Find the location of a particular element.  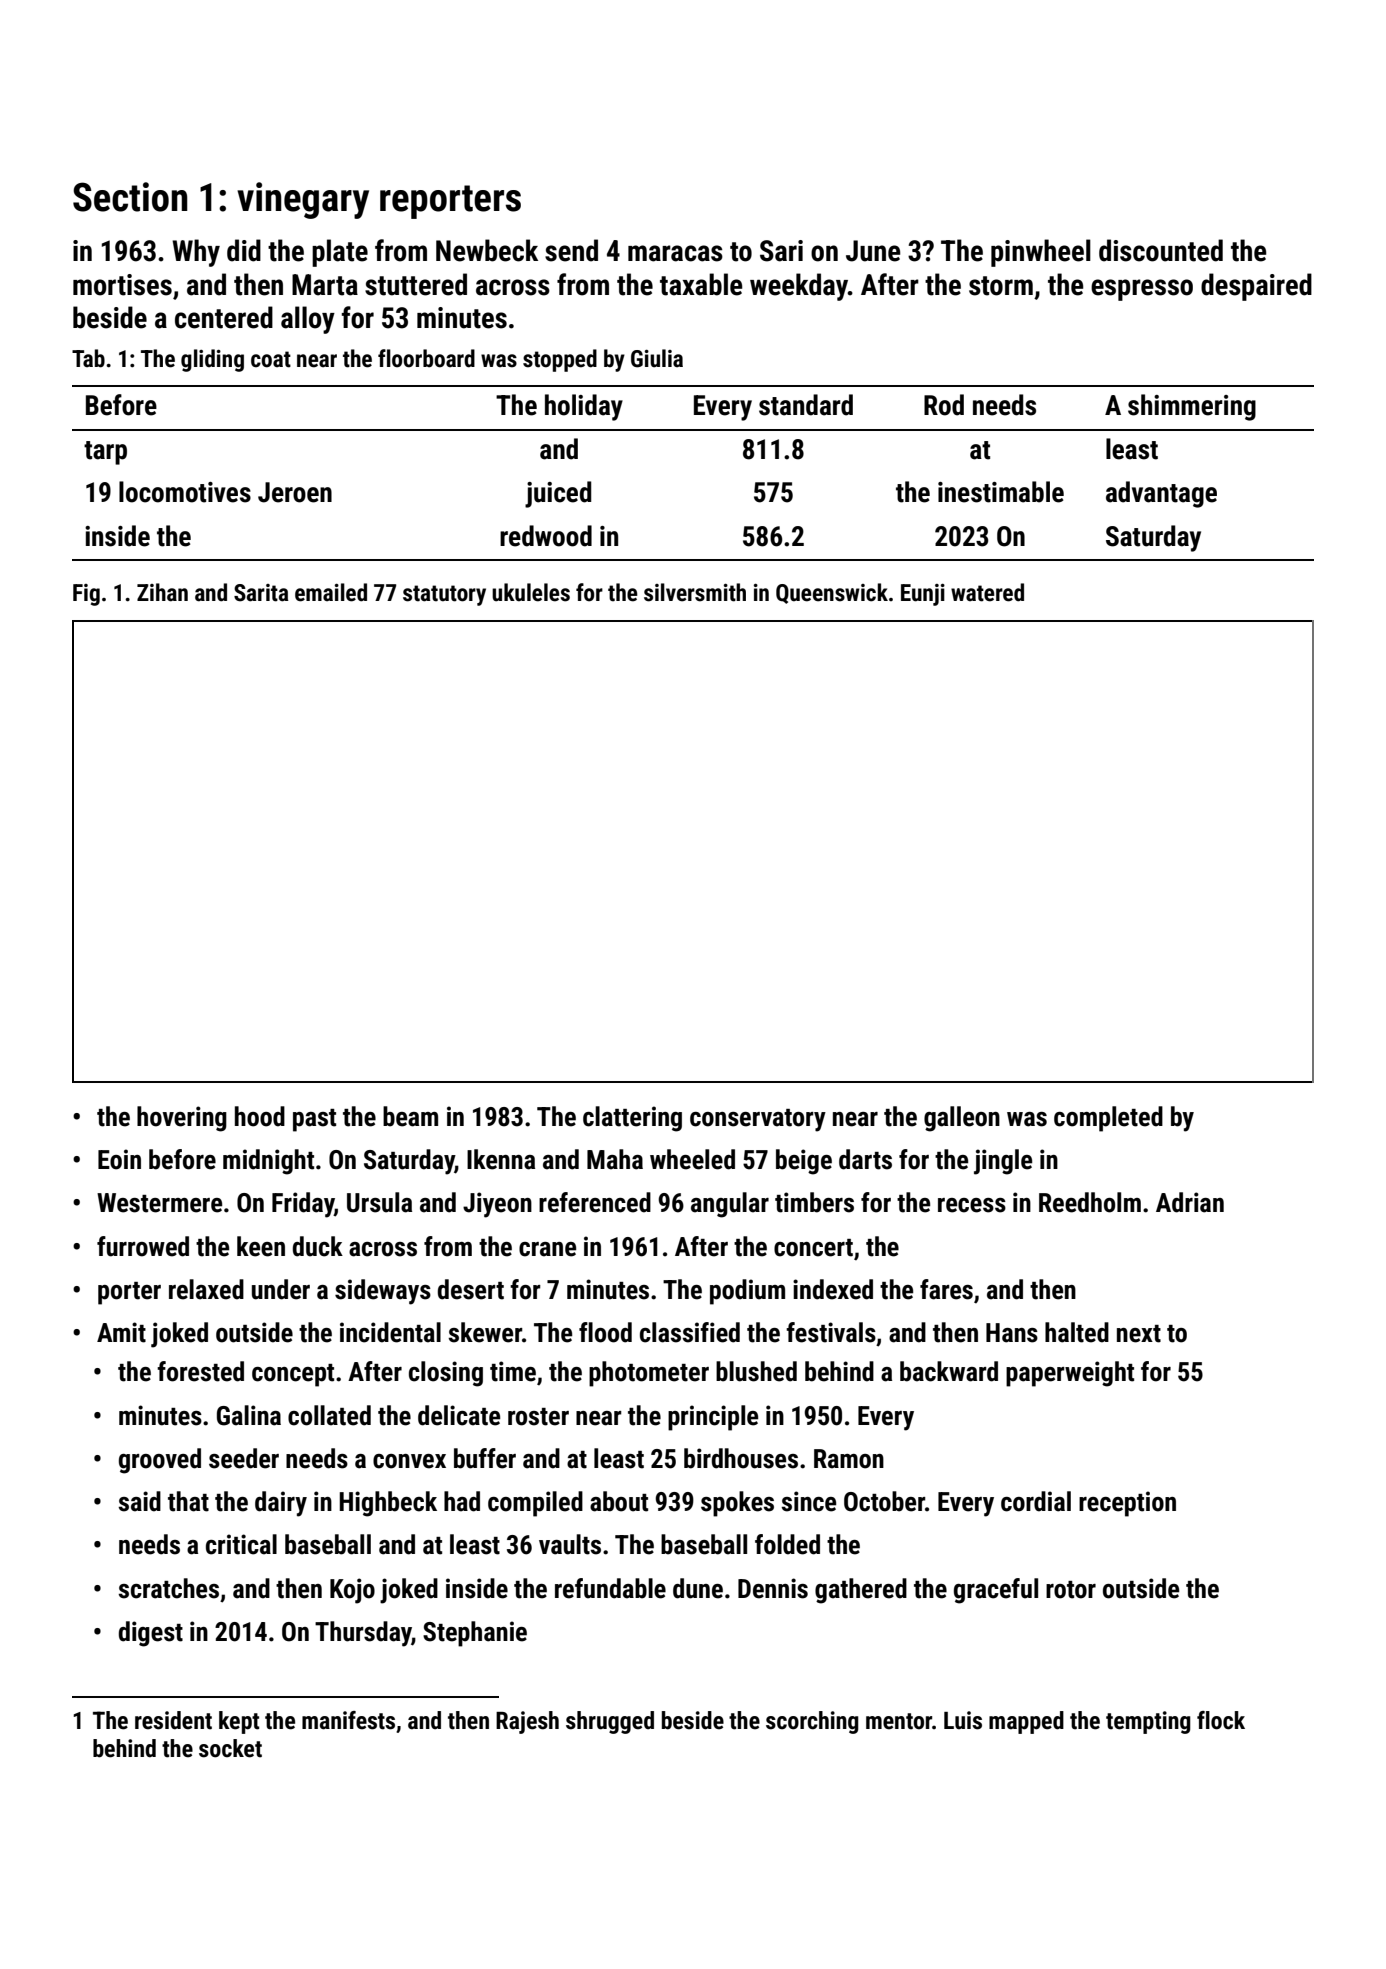

Maha is located at coordinates (615, 1159).
